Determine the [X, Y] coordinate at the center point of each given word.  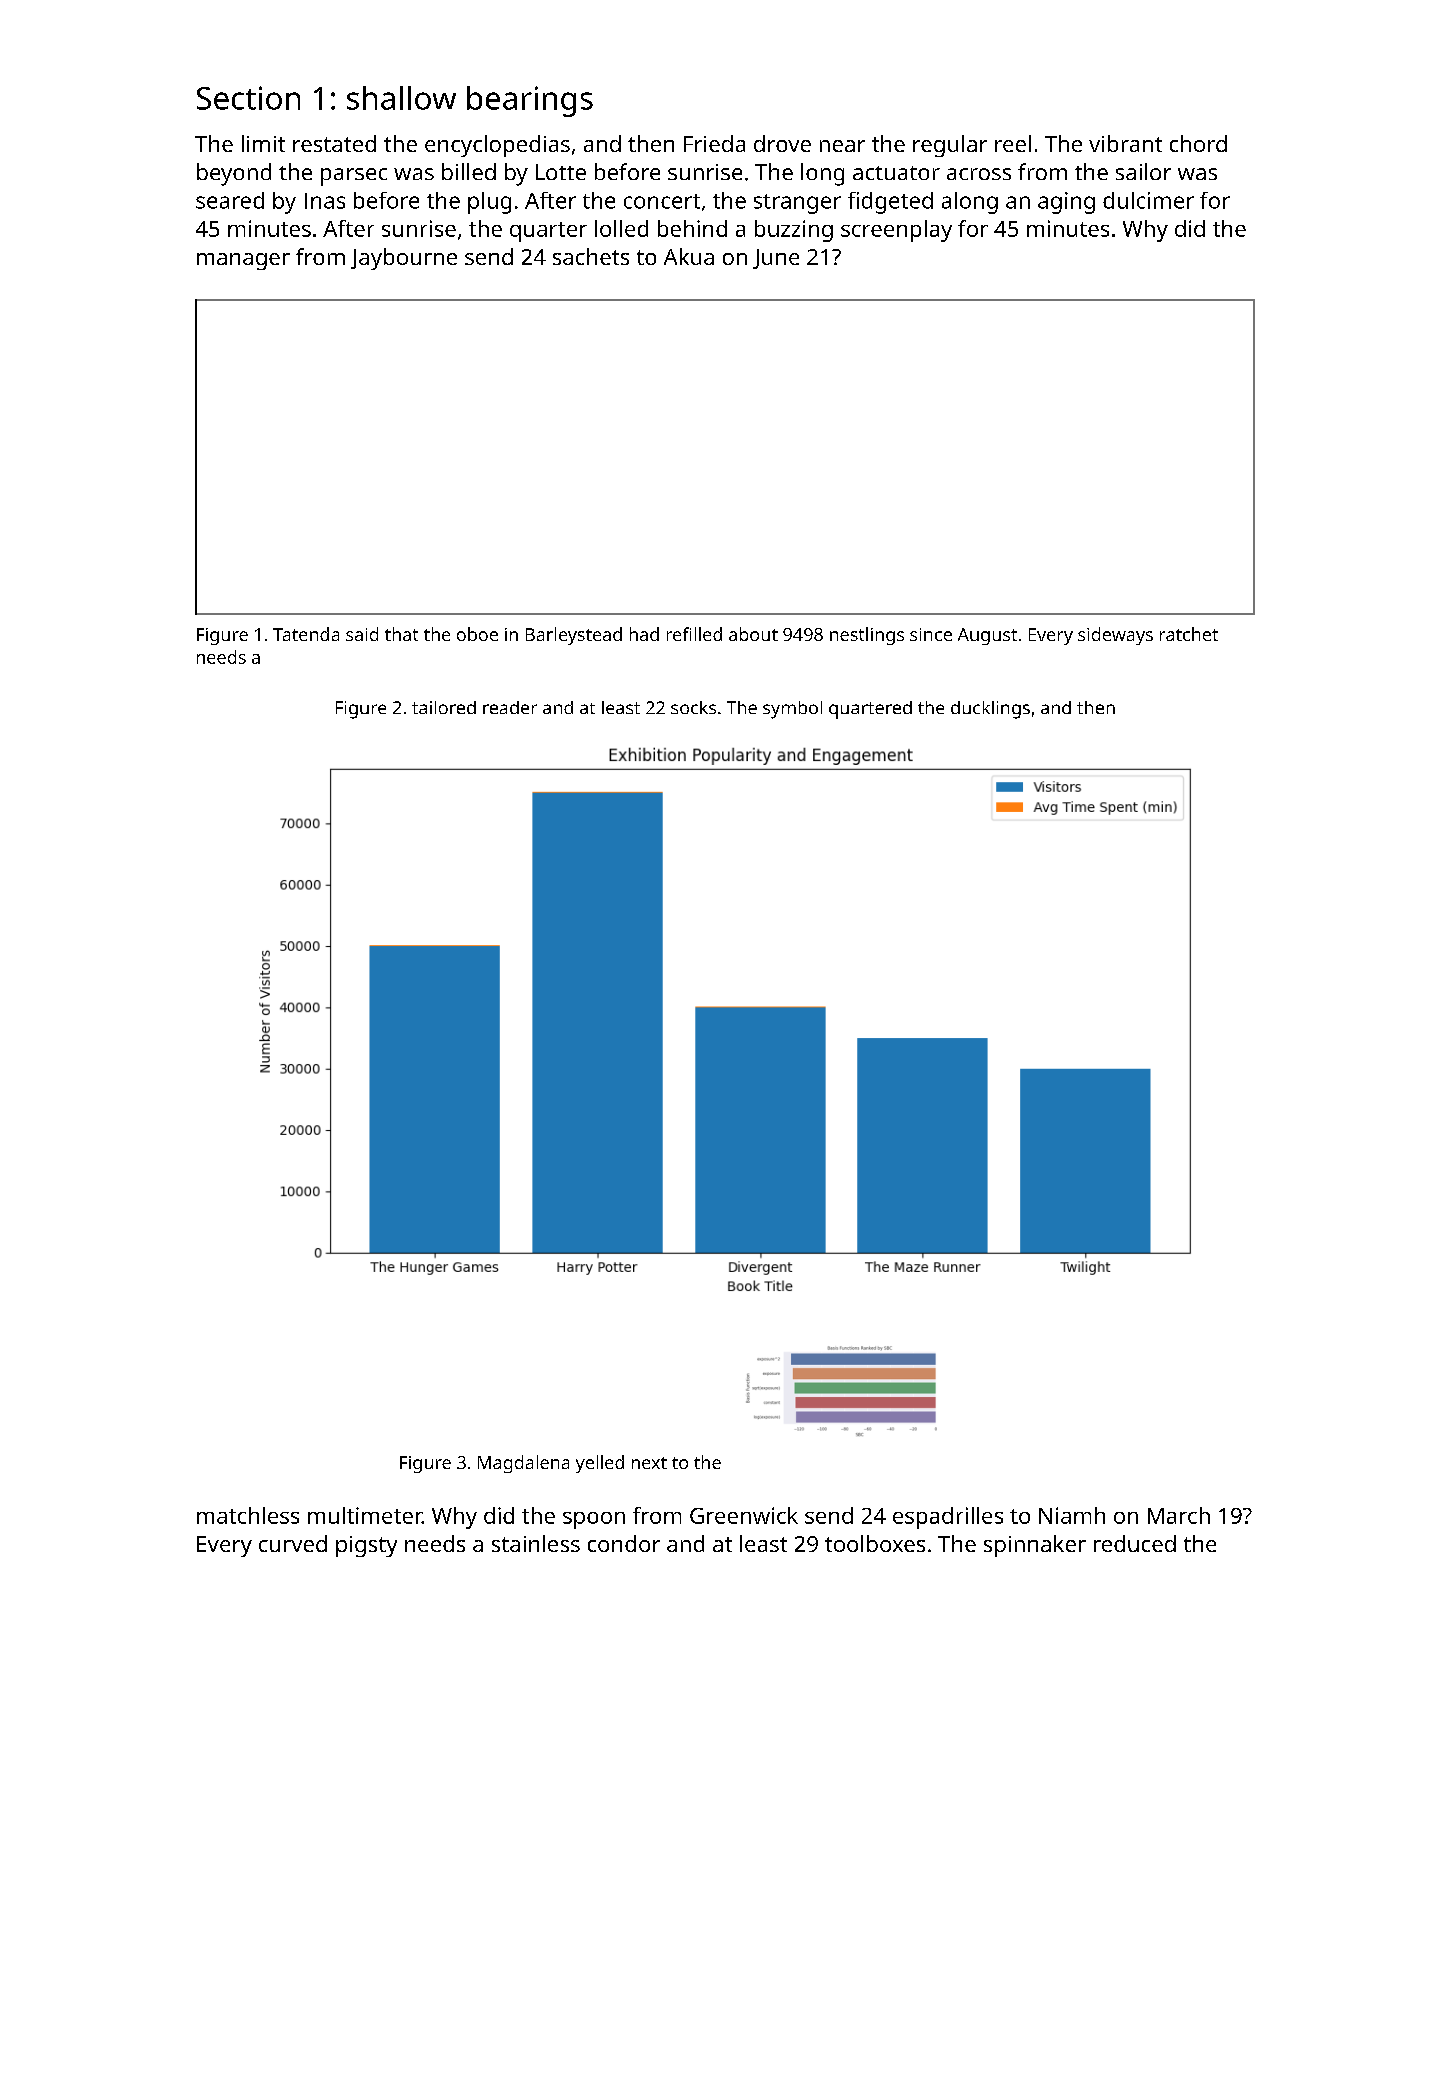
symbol [792, 710]
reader [510, 707]
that [401, 634]
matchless [248, 1515]
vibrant [1125, 143]
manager [243, 261]
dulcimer [1148, 200]
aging [1066, 203]
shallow [401, 98]
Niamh [1072, 1515]
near [842, 146]
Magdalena [523, 1464]
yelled [600, 1464]
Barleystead [574, 636]
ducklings [990, 710]
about [753, 634]
